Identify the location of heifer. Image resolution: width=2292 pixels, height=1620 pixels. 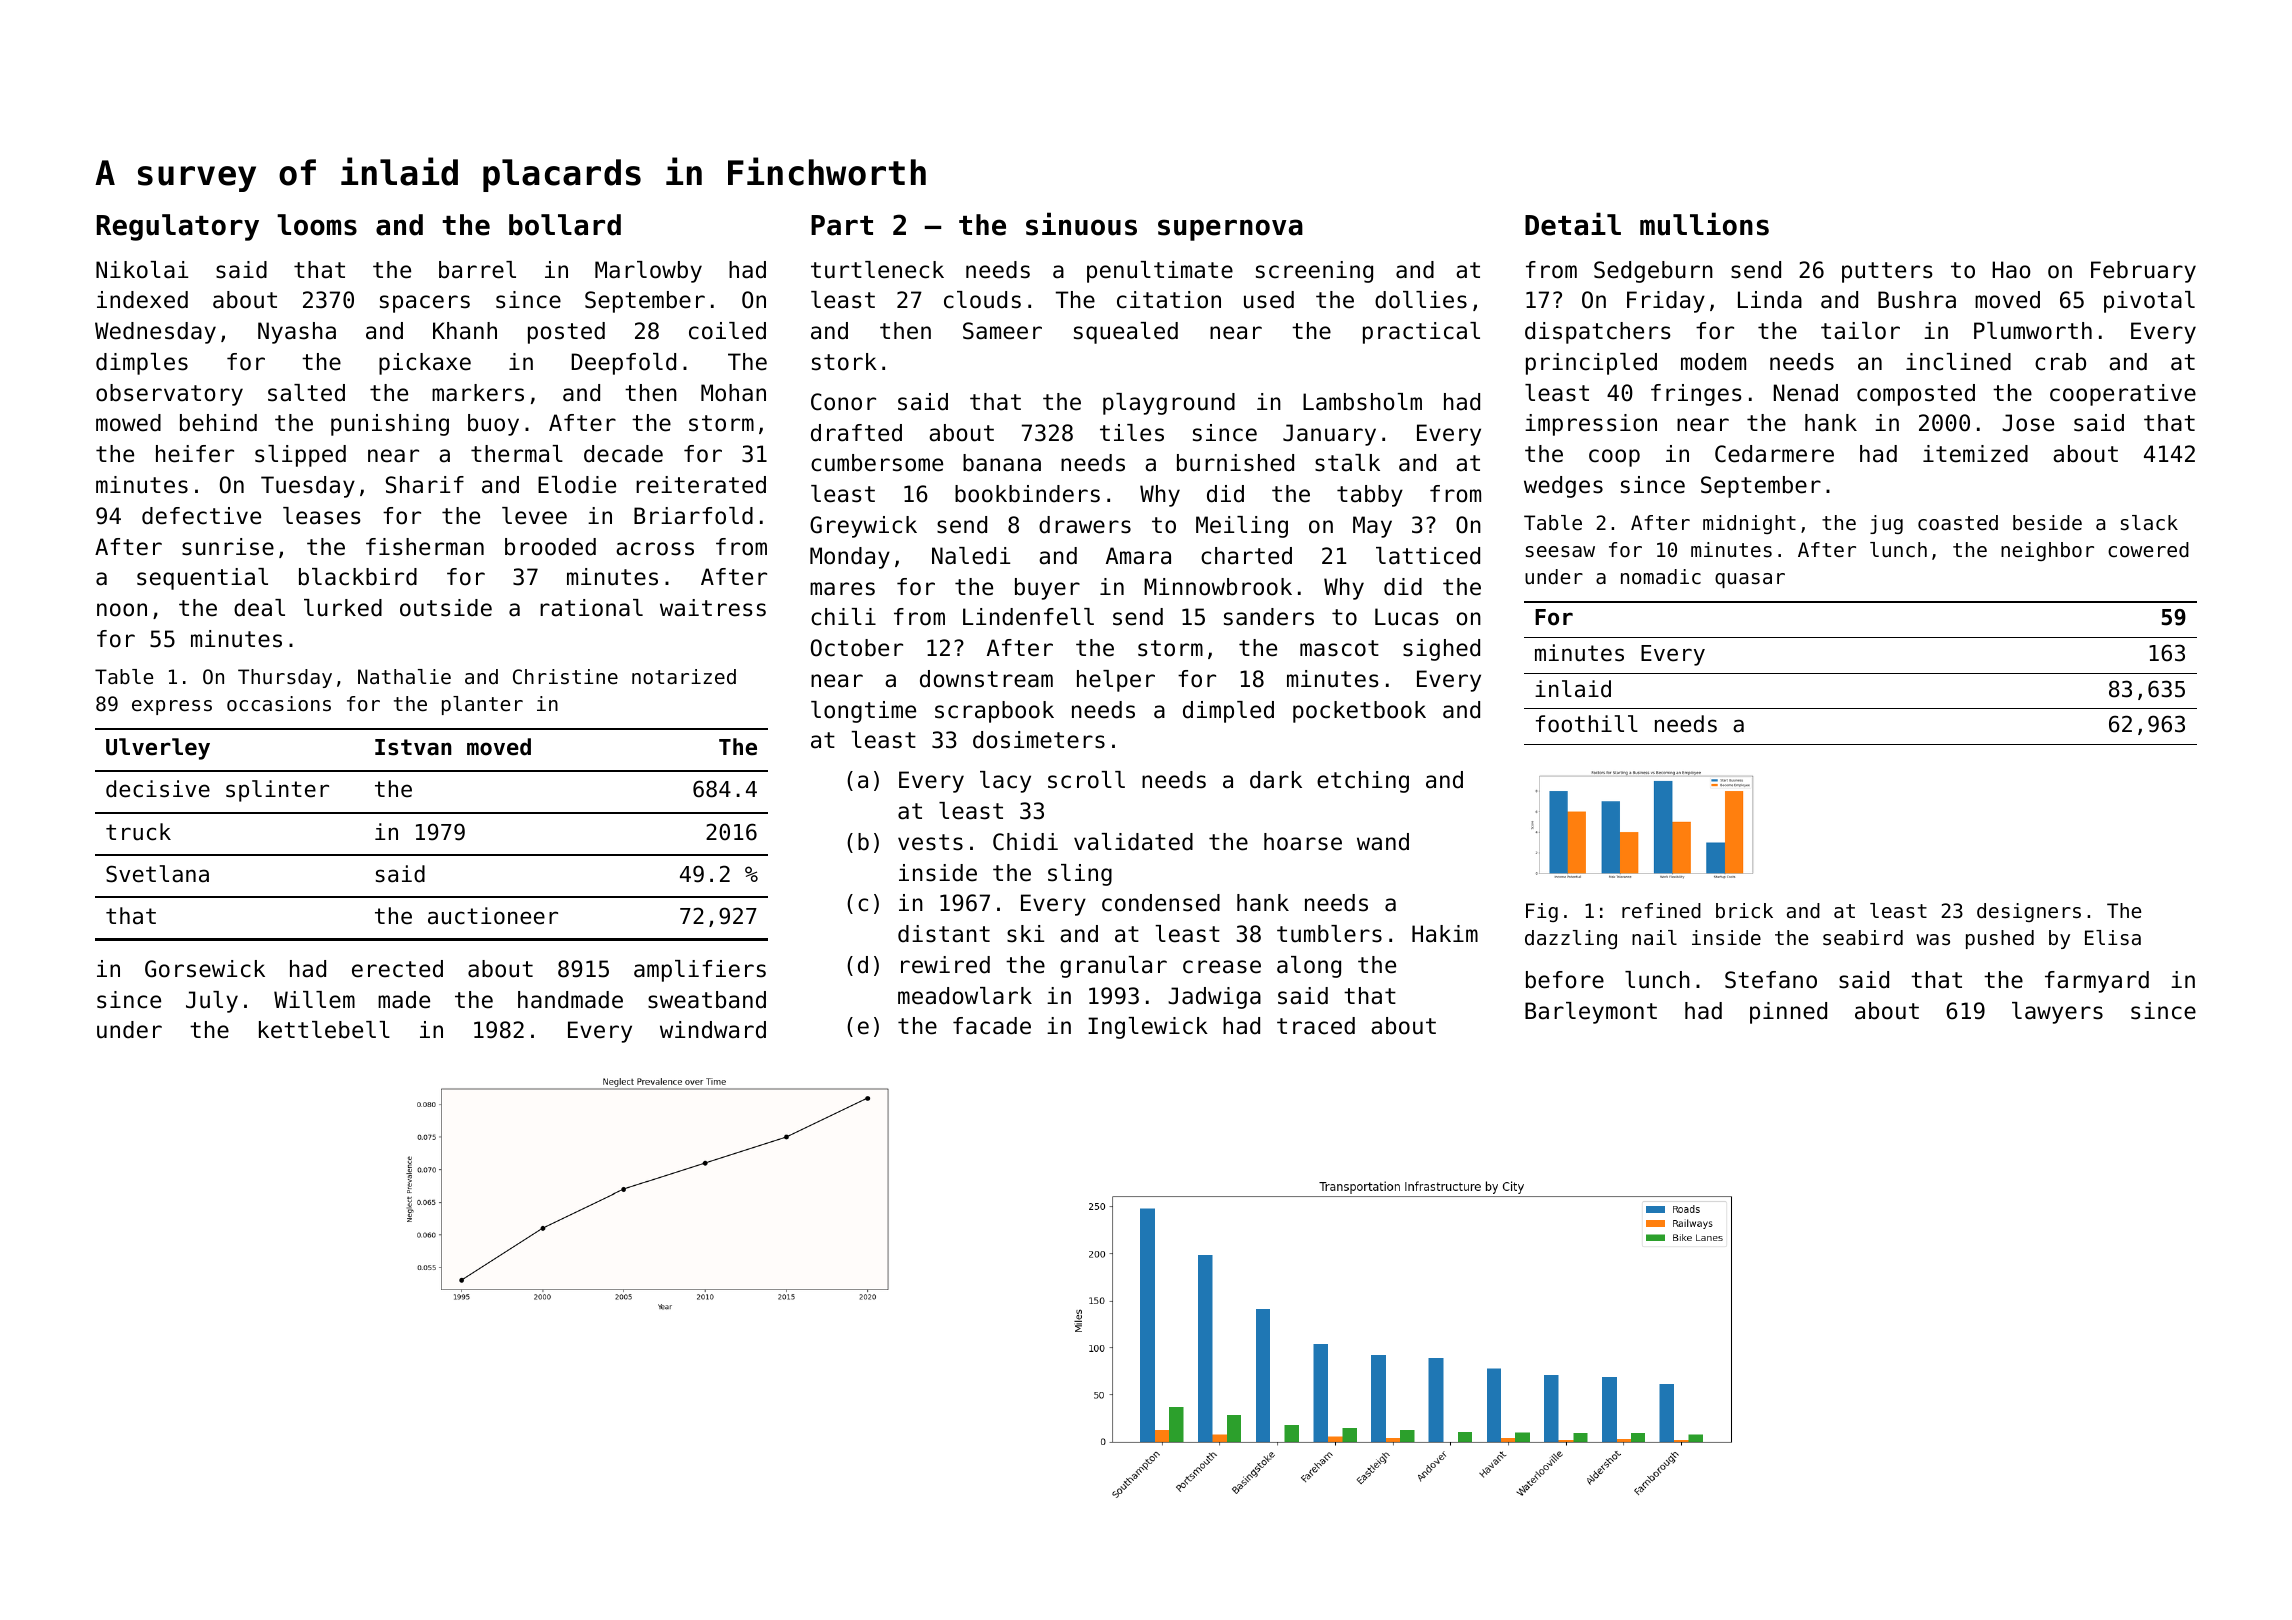
(195, 454).
